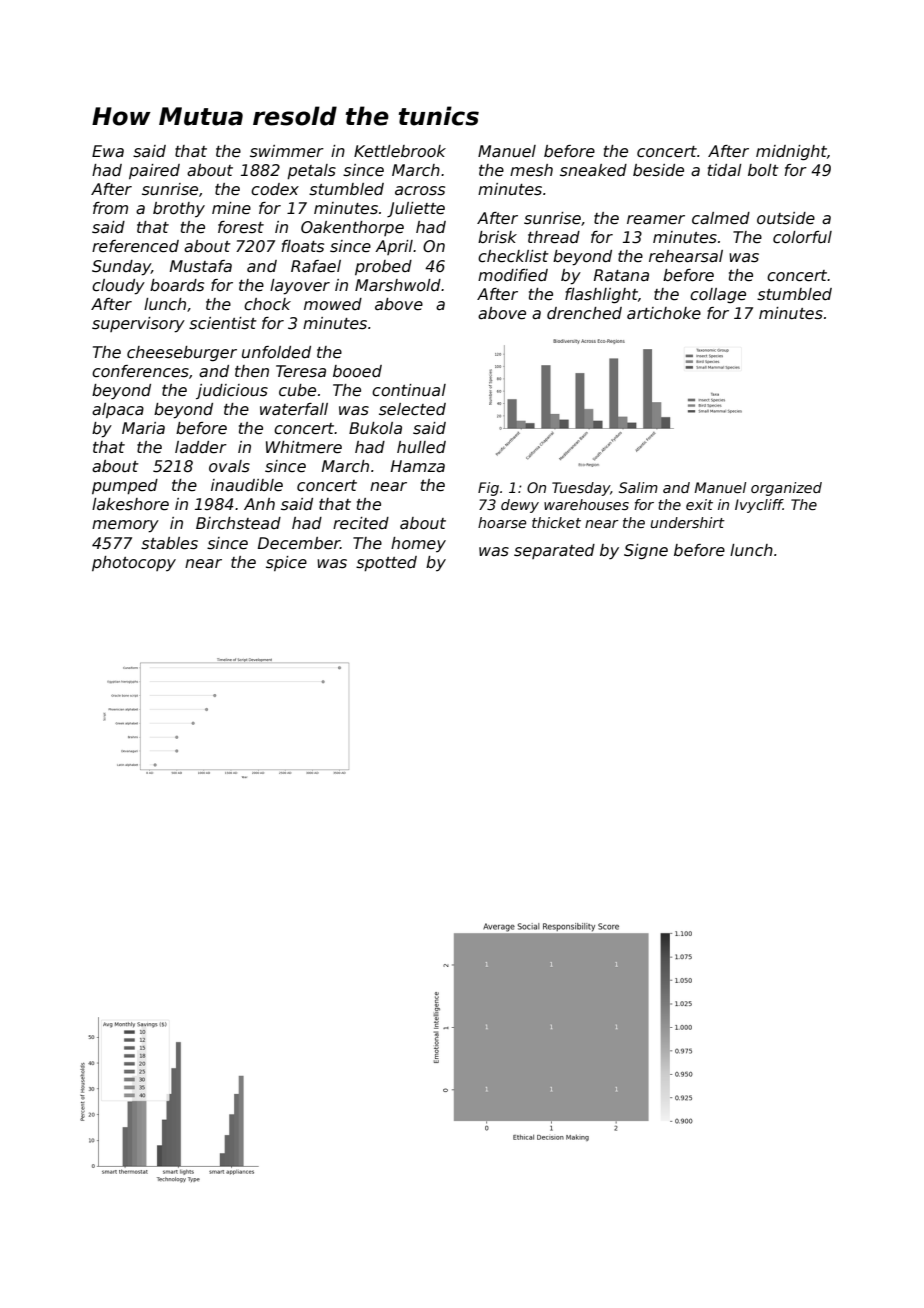 This image has width=924, height=1308. Describe the element at coordinates (125, 486) in the image. I see `pumped` at that location.
